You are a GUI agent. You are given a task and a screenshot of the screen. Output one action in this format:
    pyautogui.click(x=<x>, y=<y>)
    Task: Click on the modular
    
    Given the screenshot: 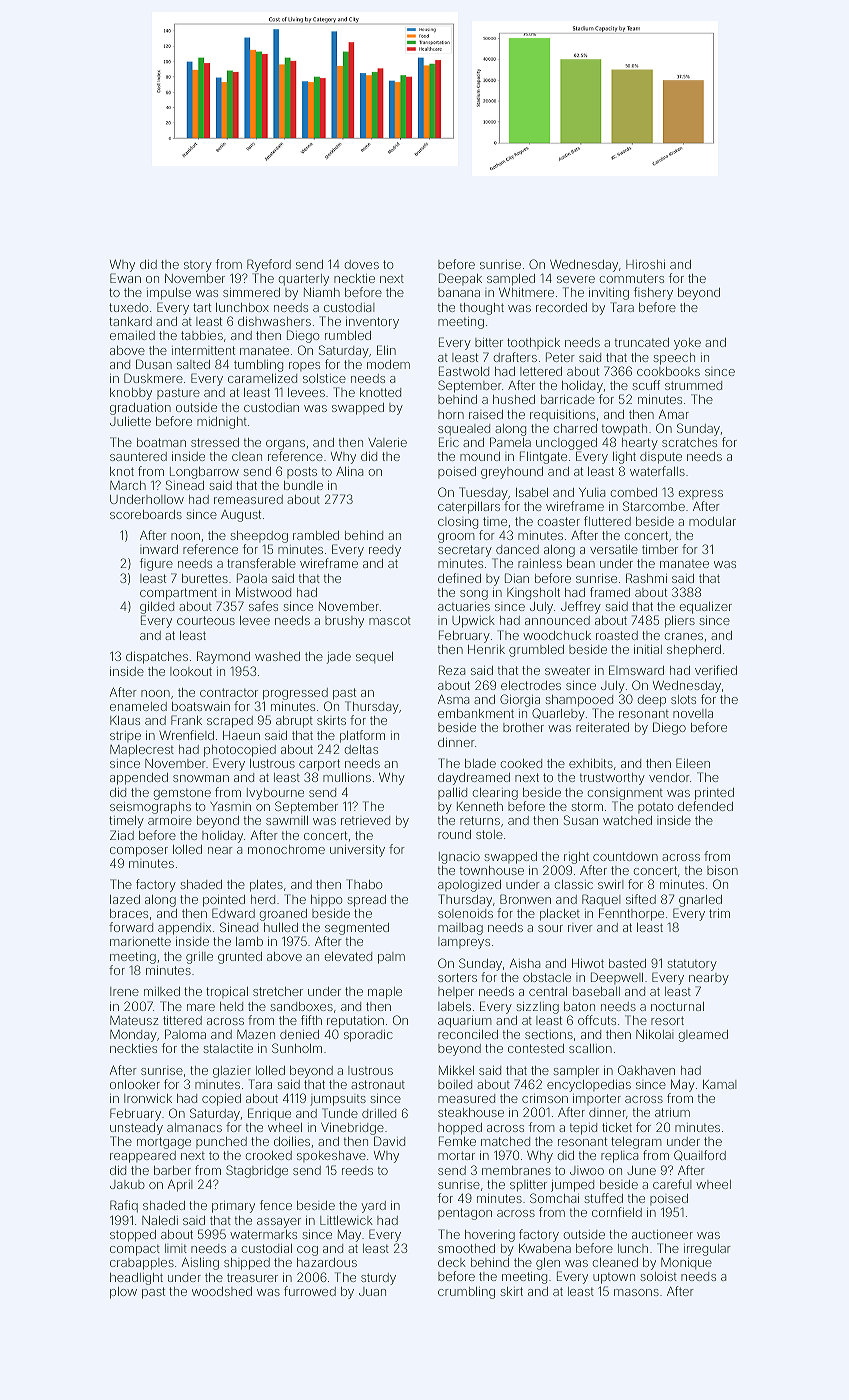 What is the action you would take?
    pyautogui.click(x=712, y=521)
